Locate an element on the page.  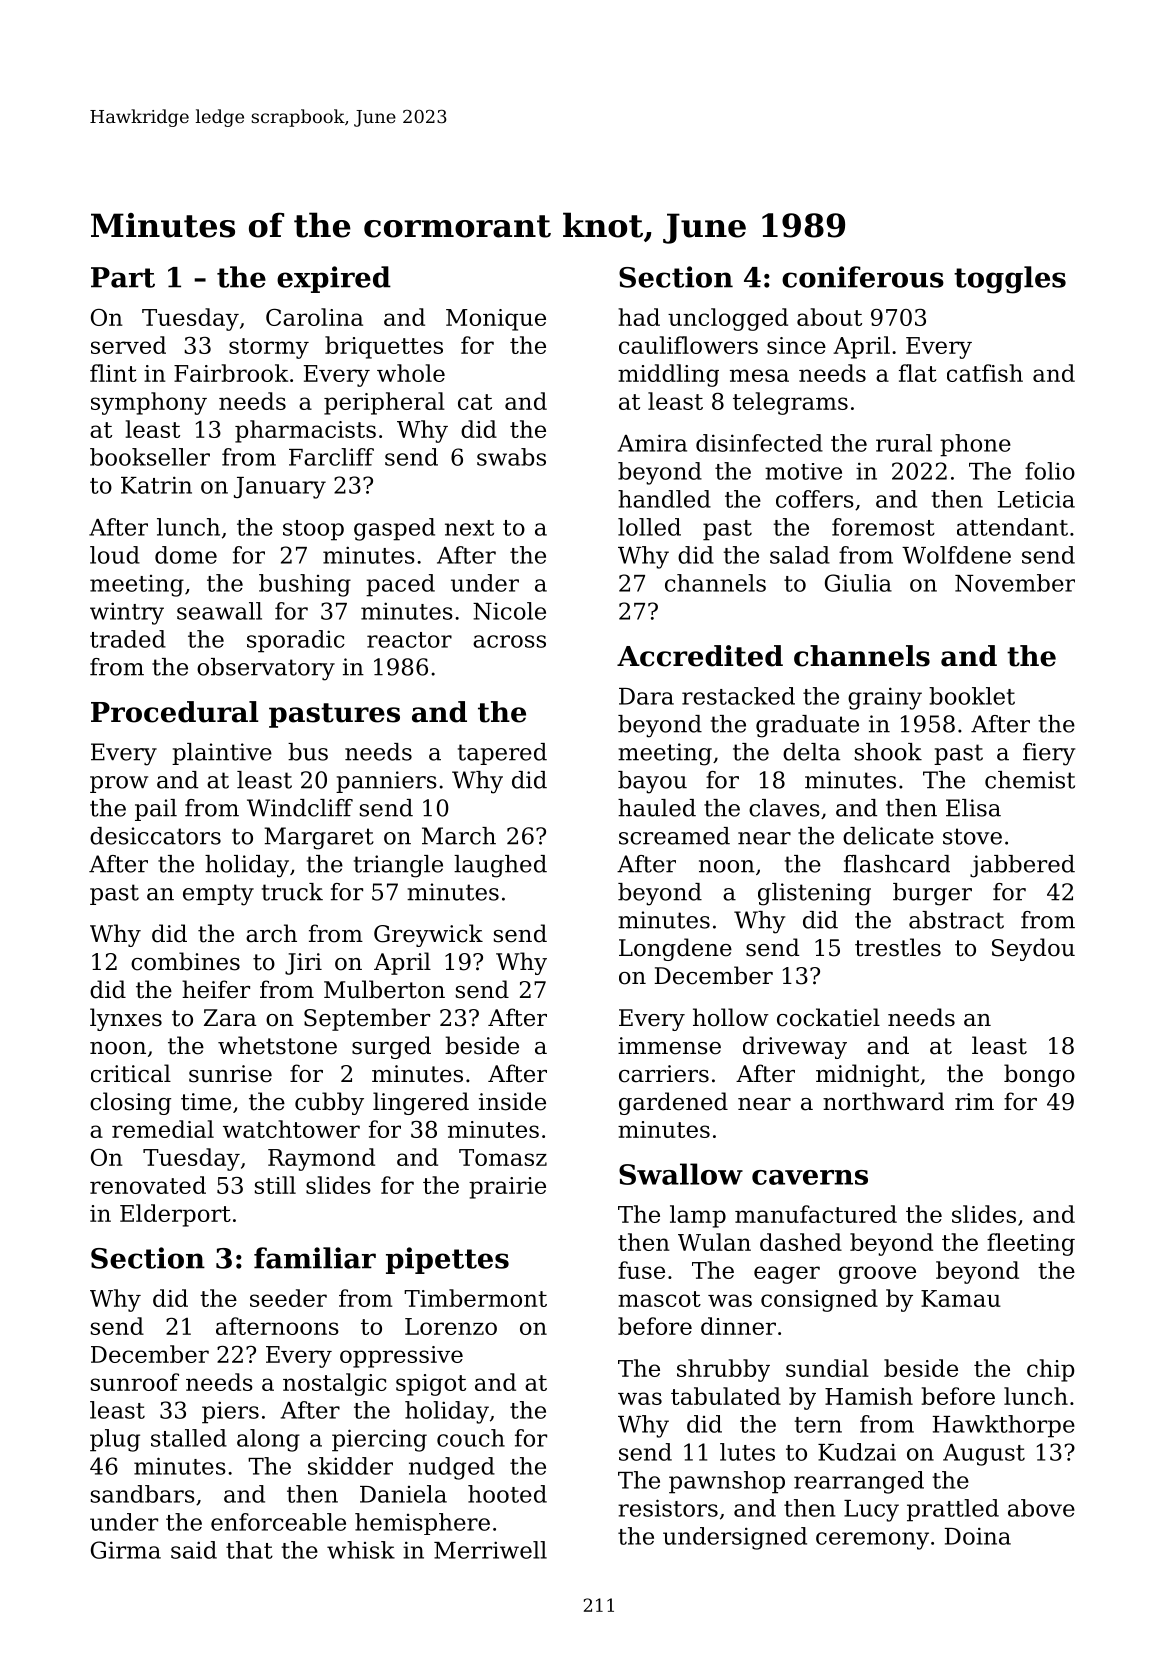
watchtower is located at coordinates (291, 1129).
